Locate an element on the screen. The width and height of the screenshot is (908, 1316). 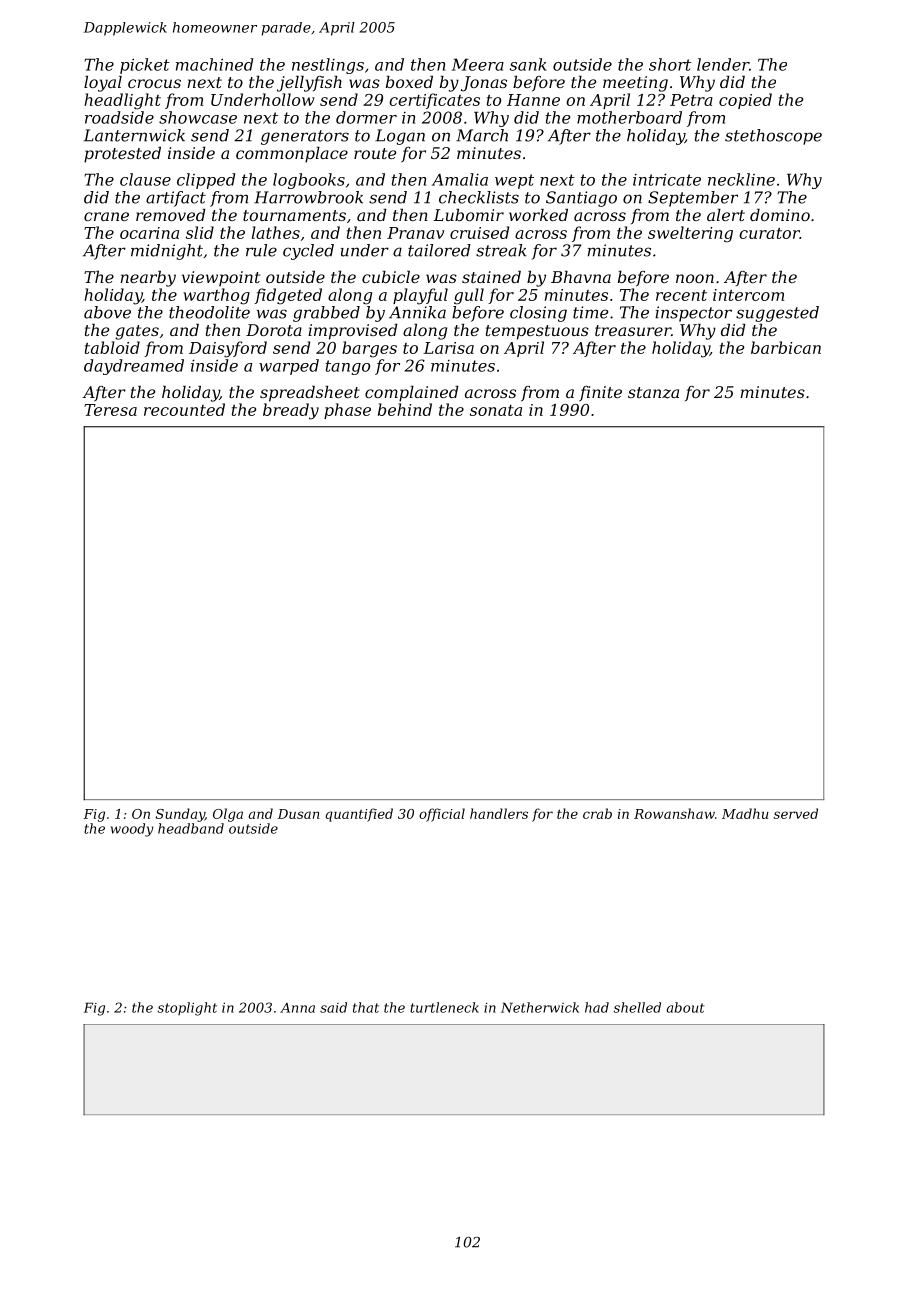
headband is located at coordinates (191, 828).
